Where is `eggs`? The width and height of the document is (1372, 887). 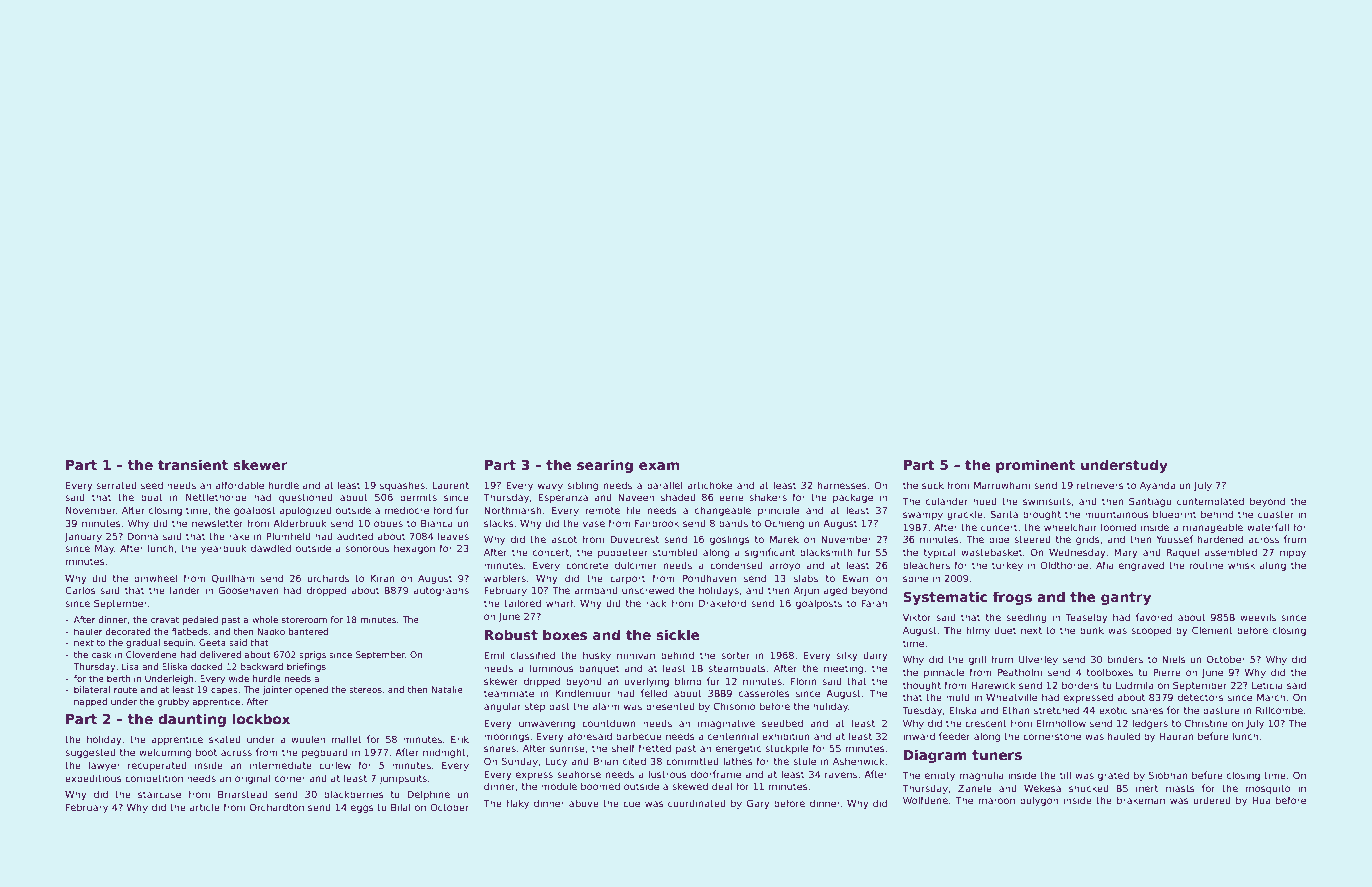 eggs is located at coordinates (362, 809).
